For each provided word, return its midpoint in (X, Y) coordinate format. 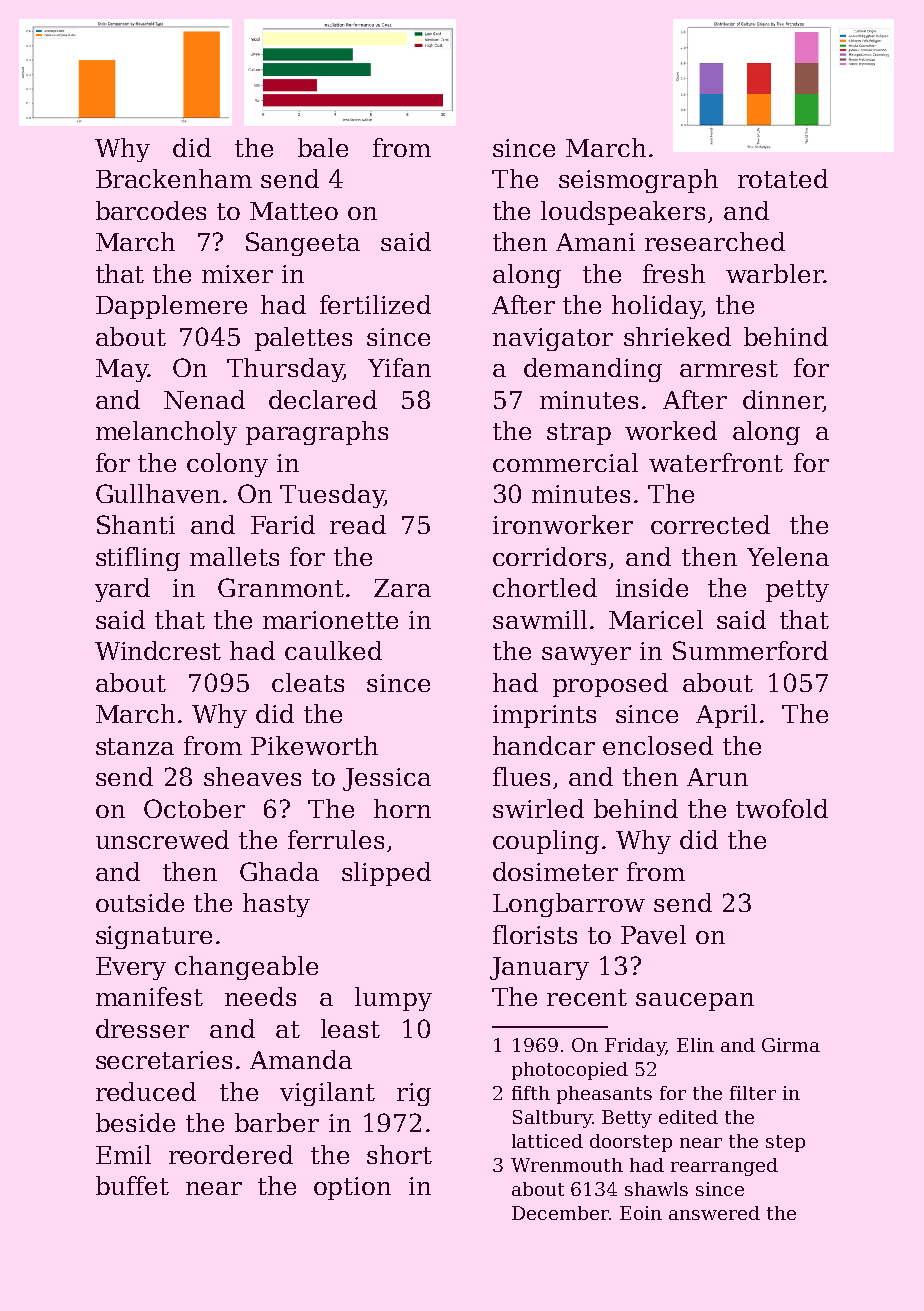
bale (323, 147)
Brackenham (174, 178)
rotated (783, 178)
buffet (132, 1185)
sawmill (540, 619)
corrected (710, 524)
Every (131, 968)
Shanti (136, 524)
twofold (782, 808)
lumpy (393, 999)
